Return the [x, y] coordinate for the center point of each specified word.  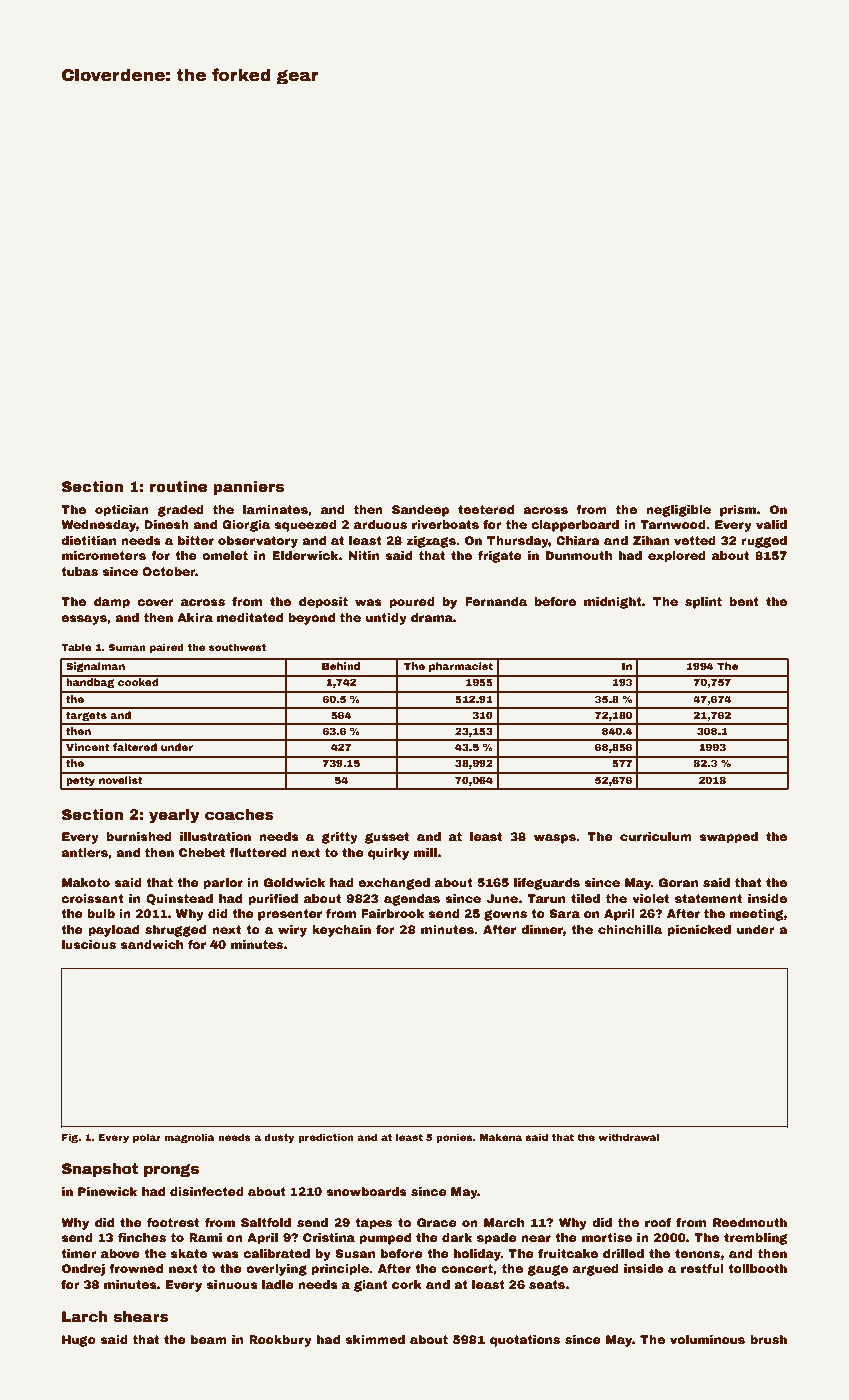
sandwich [151, 944]
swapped [728, 838]
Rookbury [280, 1341]
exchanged [394, 884]
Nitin [364, 555]
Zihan [651, 540]
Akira [195, 617]
